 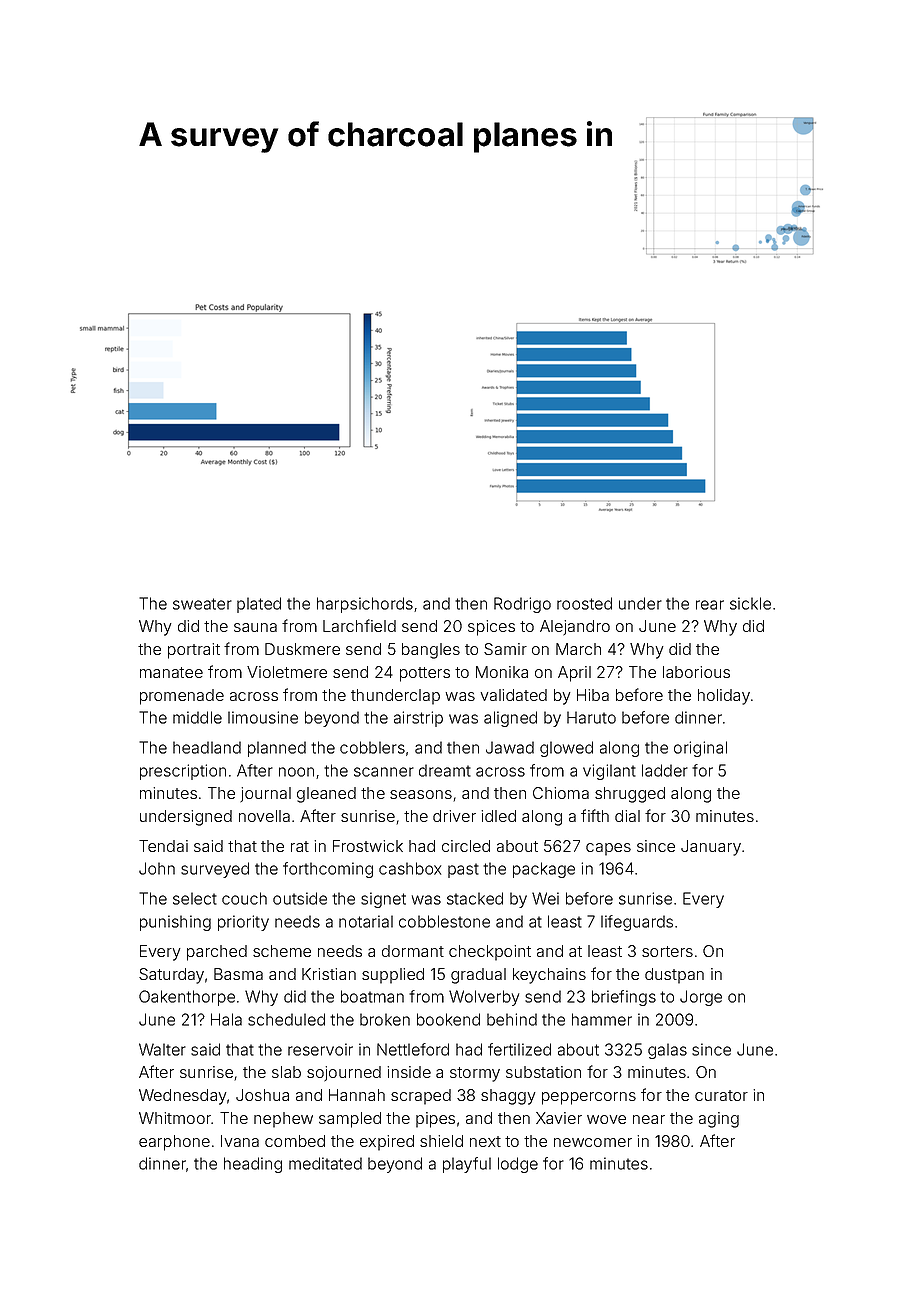 I want to click on Basma, so click(x=238, y=974).
